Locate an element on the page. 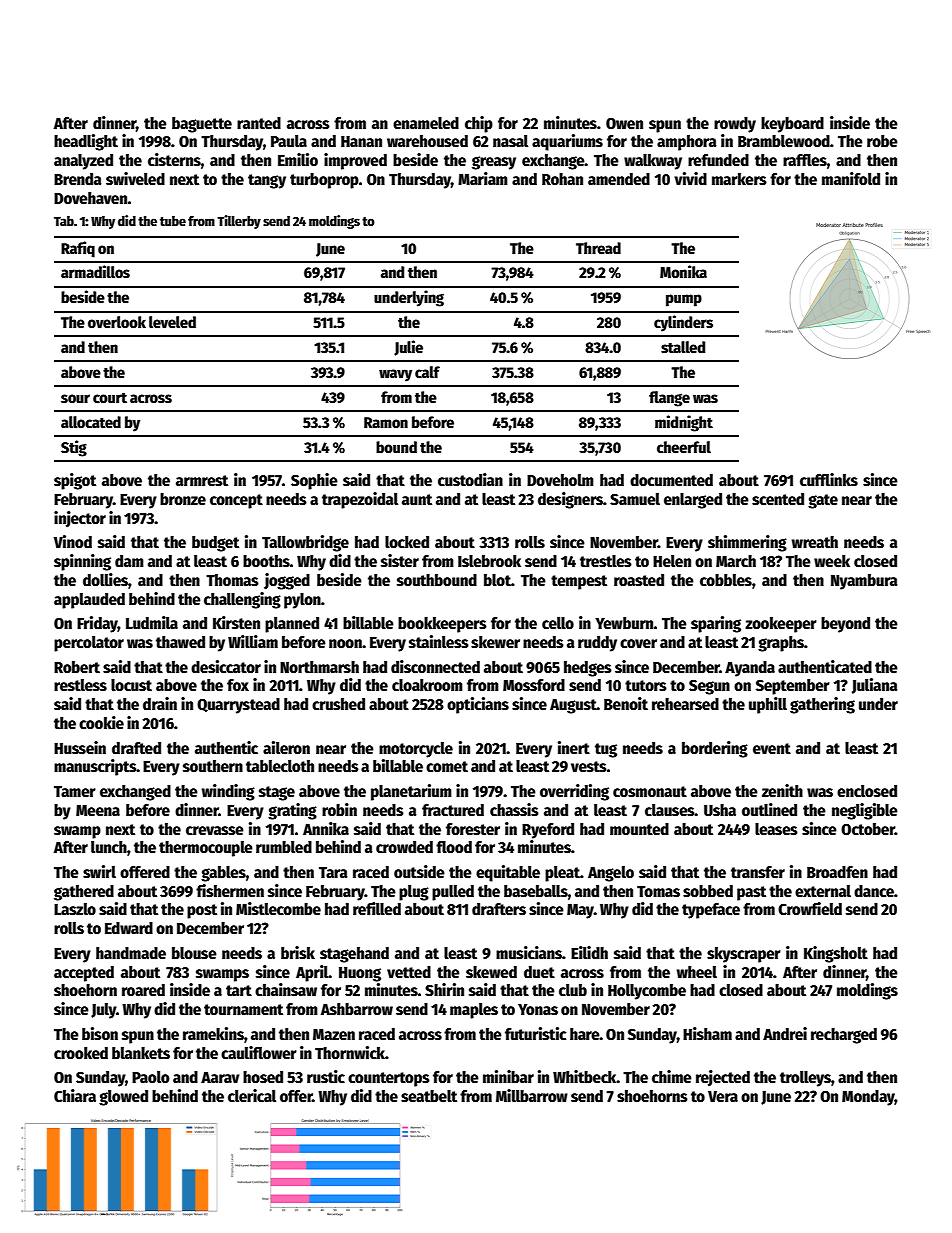  designers is located at coordinates (570, 500).
